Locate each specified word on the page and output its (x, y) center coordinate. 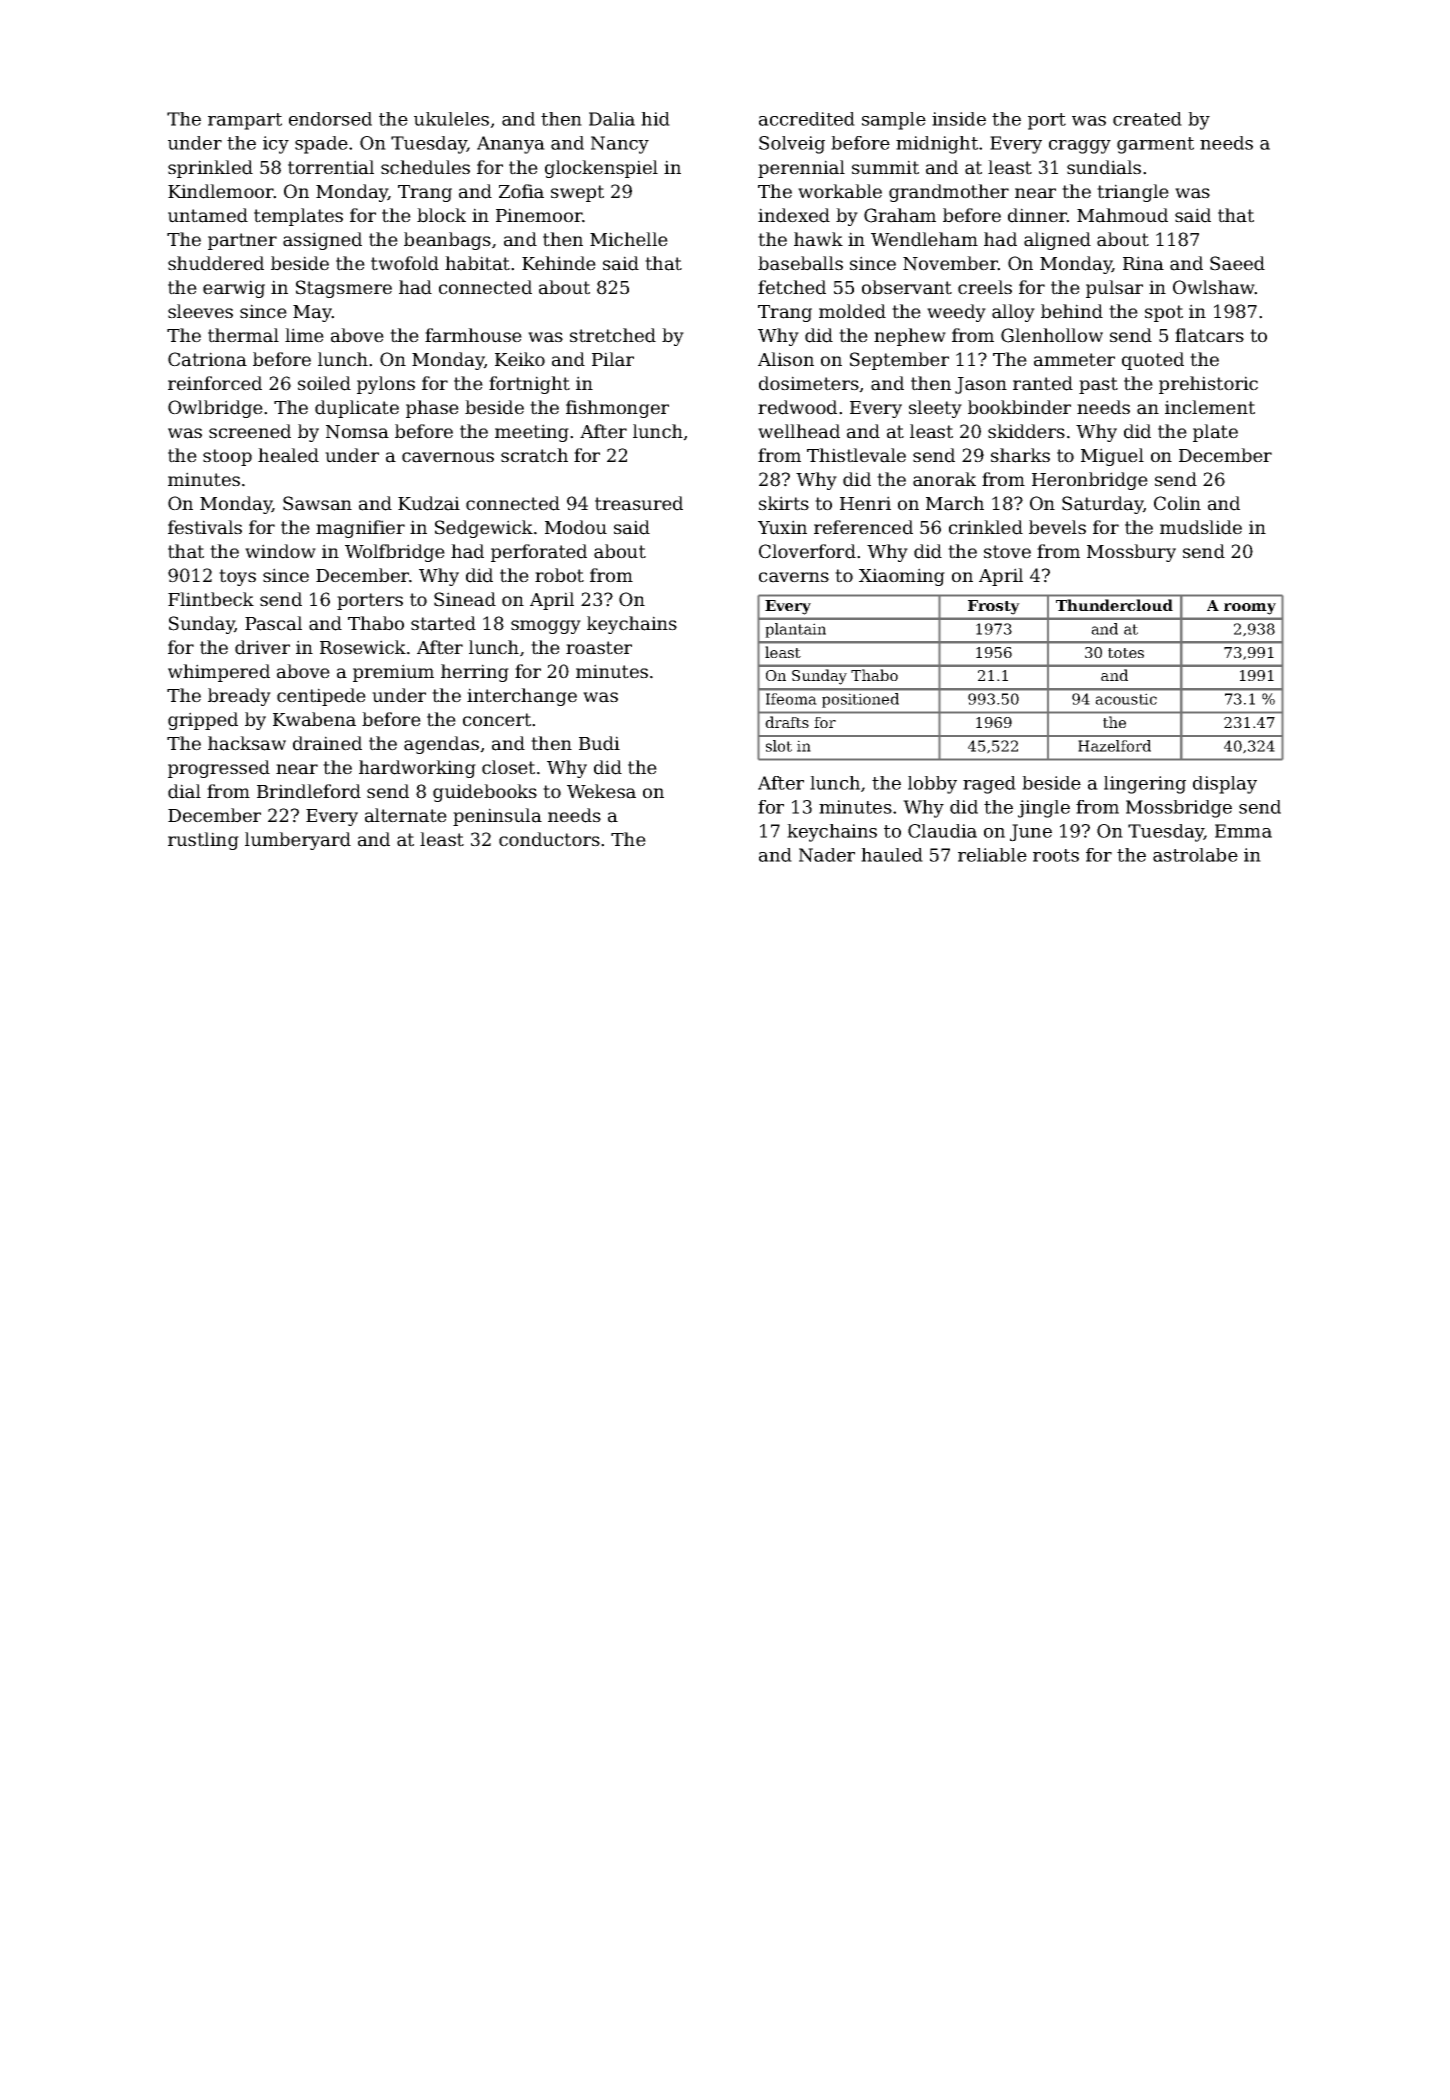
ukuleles (451, 119)
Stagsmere (344, 289)
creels (985, 287)
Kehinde (559, 263)
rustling (203, 841)
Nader (827, 855)
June (1031, 833)
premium (393, 673)
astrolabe (1195, 855)
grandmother (949, 193)
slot (779, 746)
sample (894, 121)
